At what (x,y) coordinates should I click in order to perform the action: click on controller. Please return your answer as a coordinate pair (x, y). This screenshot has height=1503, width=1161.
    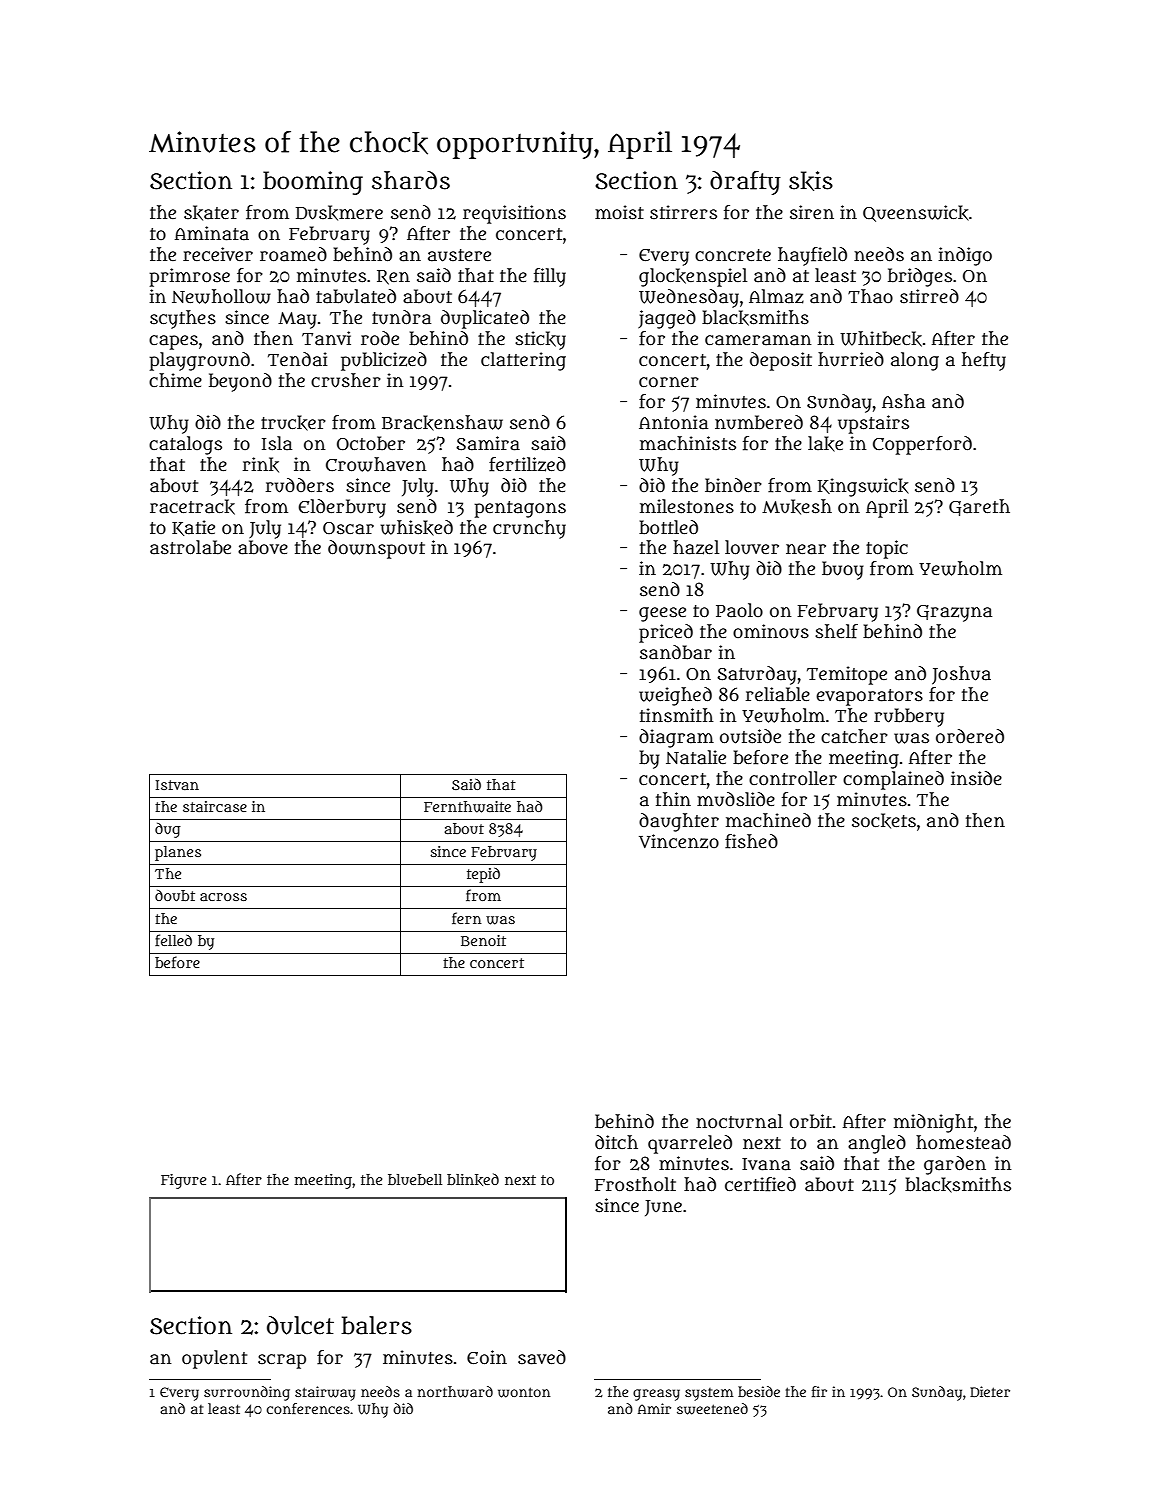
    Looking at the image, I should click on (793, 778).
